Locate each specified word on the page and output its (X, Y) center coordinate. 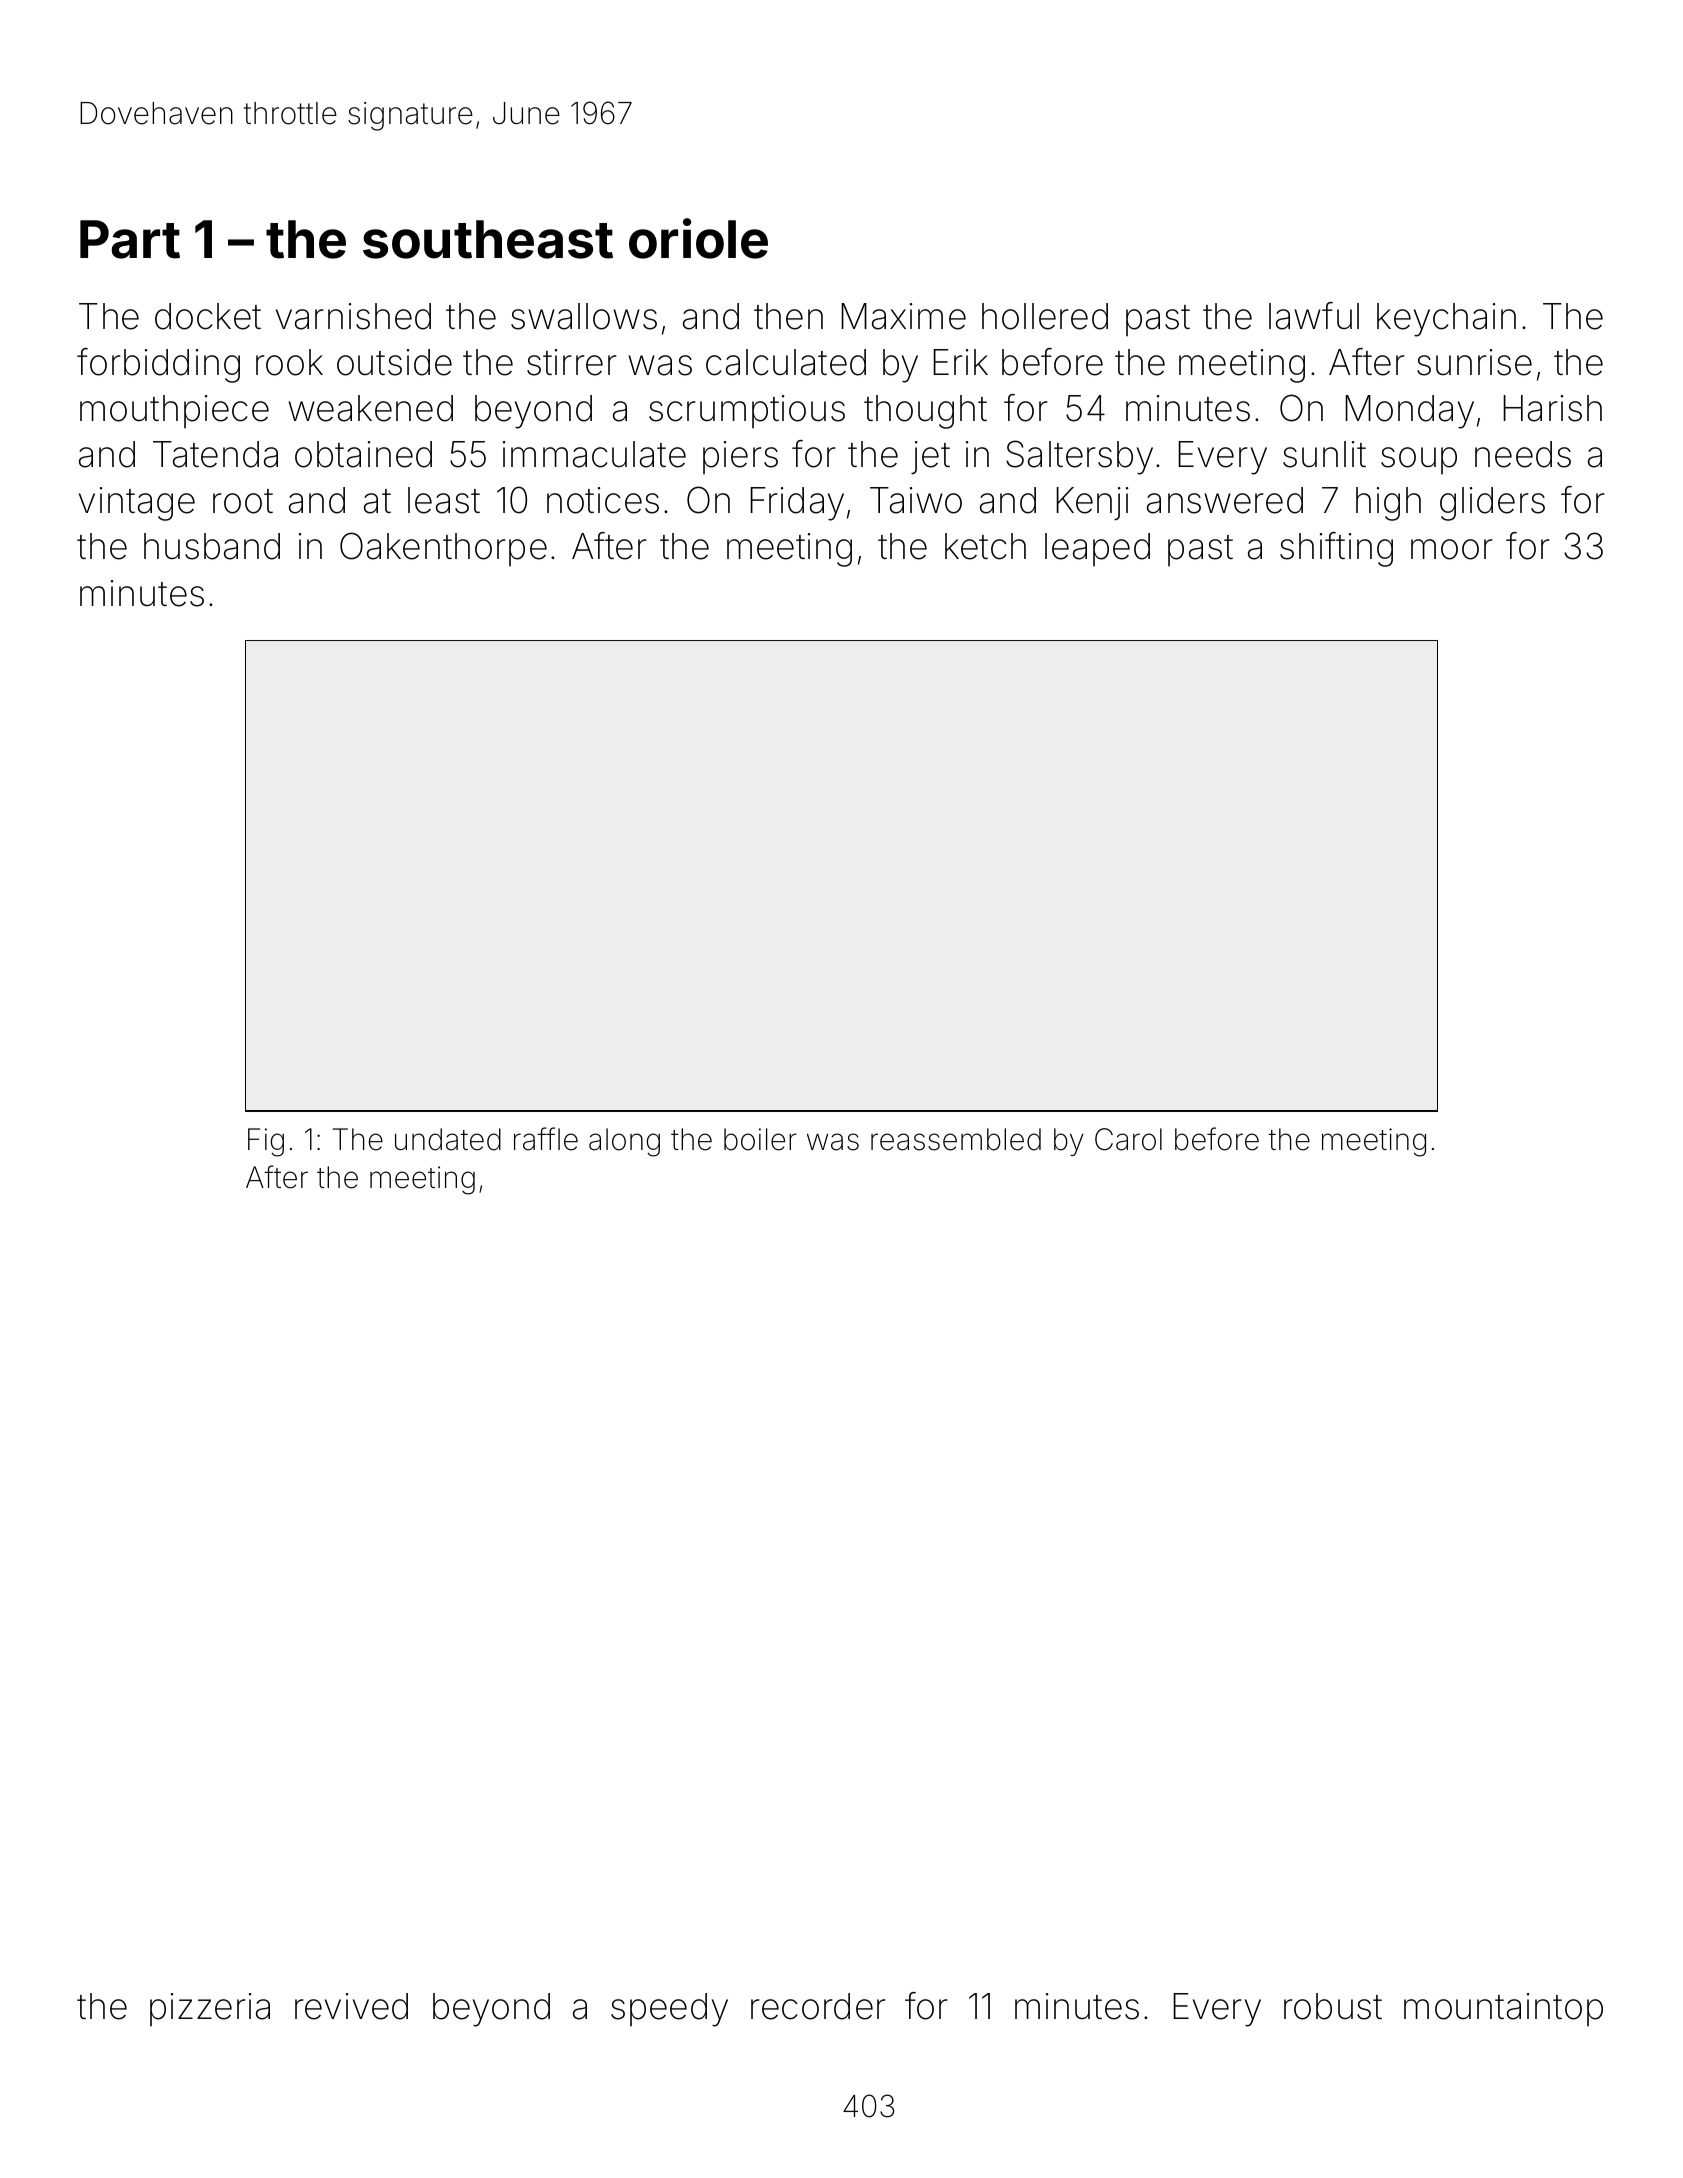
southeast (488, 239)
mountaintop (1503, 2009)
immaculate (594, 454)
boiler (760, 1139)
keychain (1446, 320)
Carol (1128, 1139)
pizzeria (210, 2009)
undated (448, 1139)
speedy (669, 2010)
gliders (1492, 504)
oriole (698, 238)
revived (351, 2006)
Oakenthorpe (443, 549)
